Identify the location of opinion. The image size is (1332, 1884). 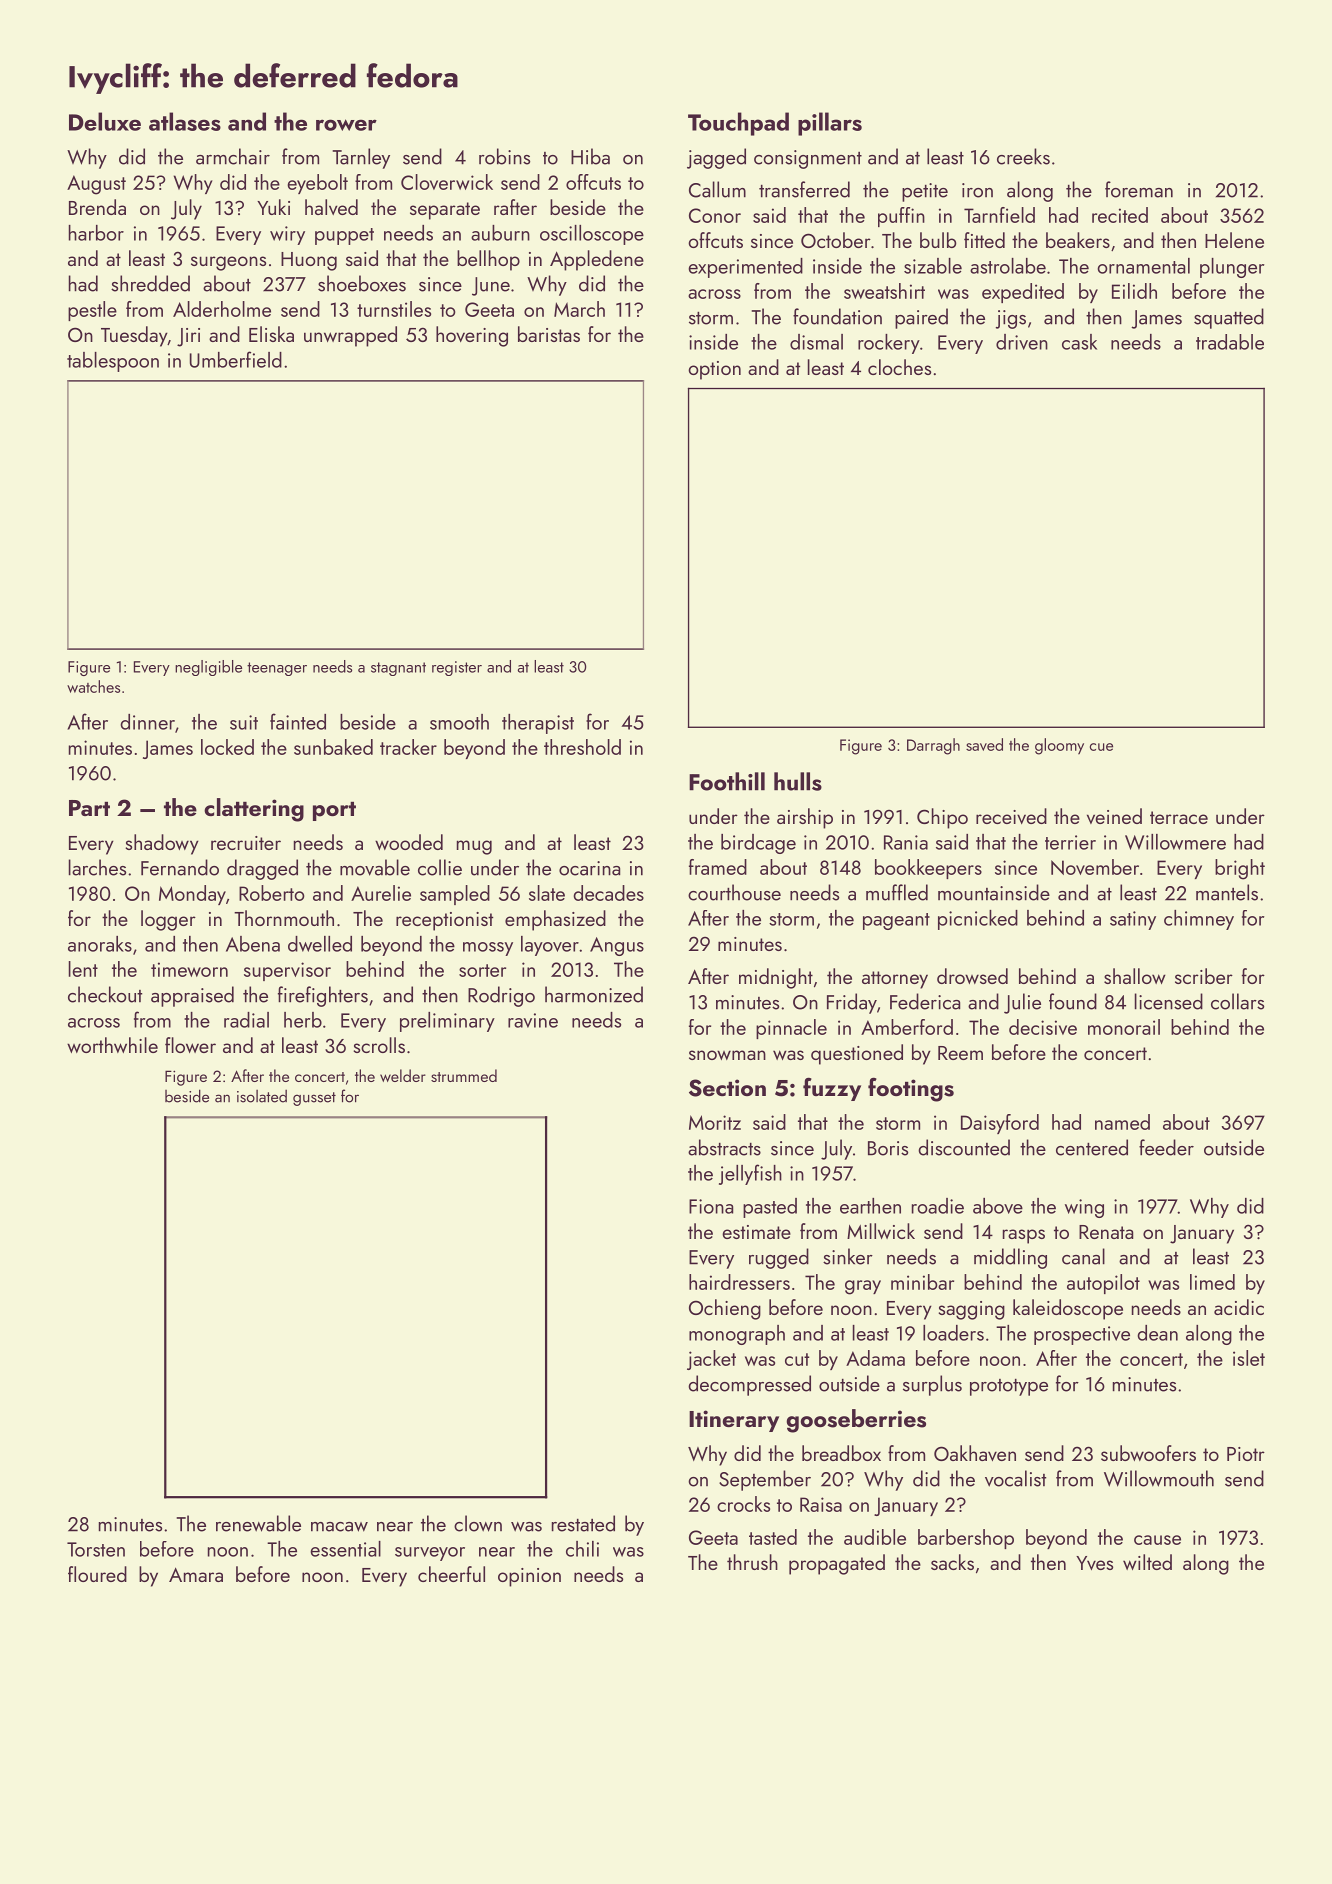
(529, 1577).
